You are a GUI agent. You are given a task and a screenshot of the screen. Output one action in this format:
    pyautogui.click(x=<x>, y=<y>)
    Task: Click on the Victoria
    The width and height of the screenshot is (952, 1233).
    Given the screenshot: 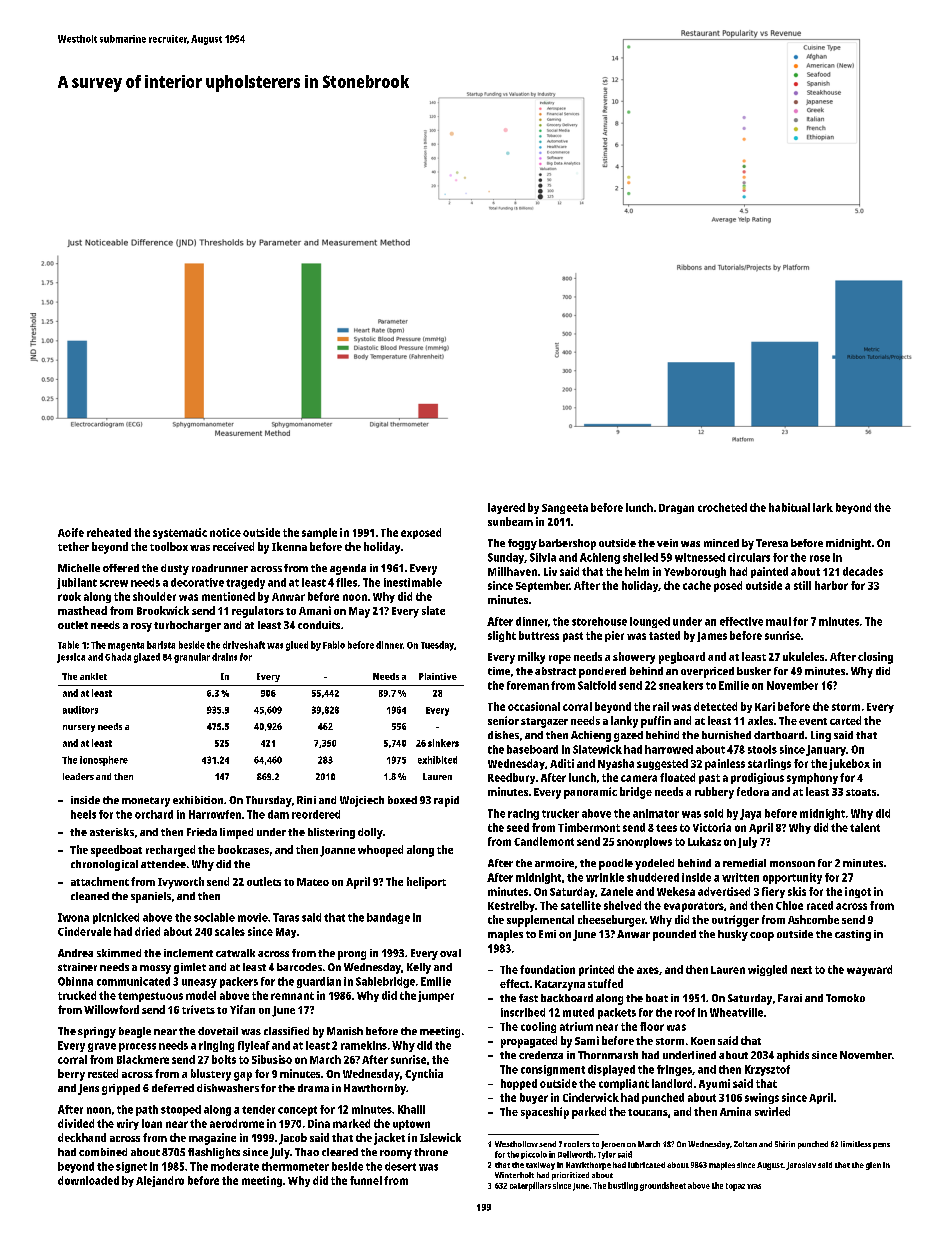 What is the action you would take?
    pyautogui.click(x=712, y=827)
